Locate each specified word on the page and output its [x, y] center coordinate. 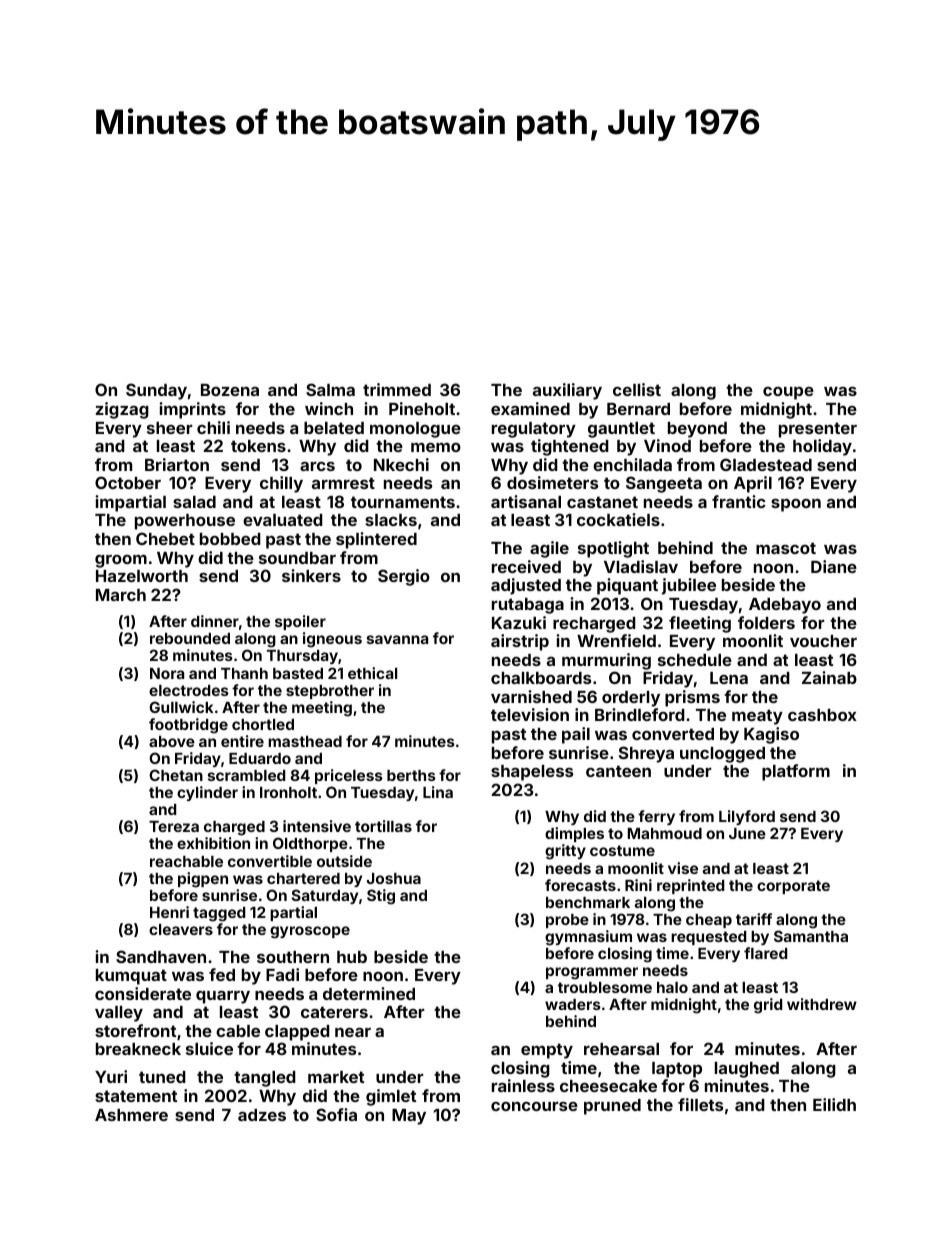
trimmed [397, 389]
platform [796, 772]
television [530, 714]
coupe [788, 393]
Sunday [156, 391]
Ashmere [131, 1115]
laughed [747, 1070]
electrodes [189, 690]
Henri [169, 912]
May [409, 1117]
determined [369, 993]
